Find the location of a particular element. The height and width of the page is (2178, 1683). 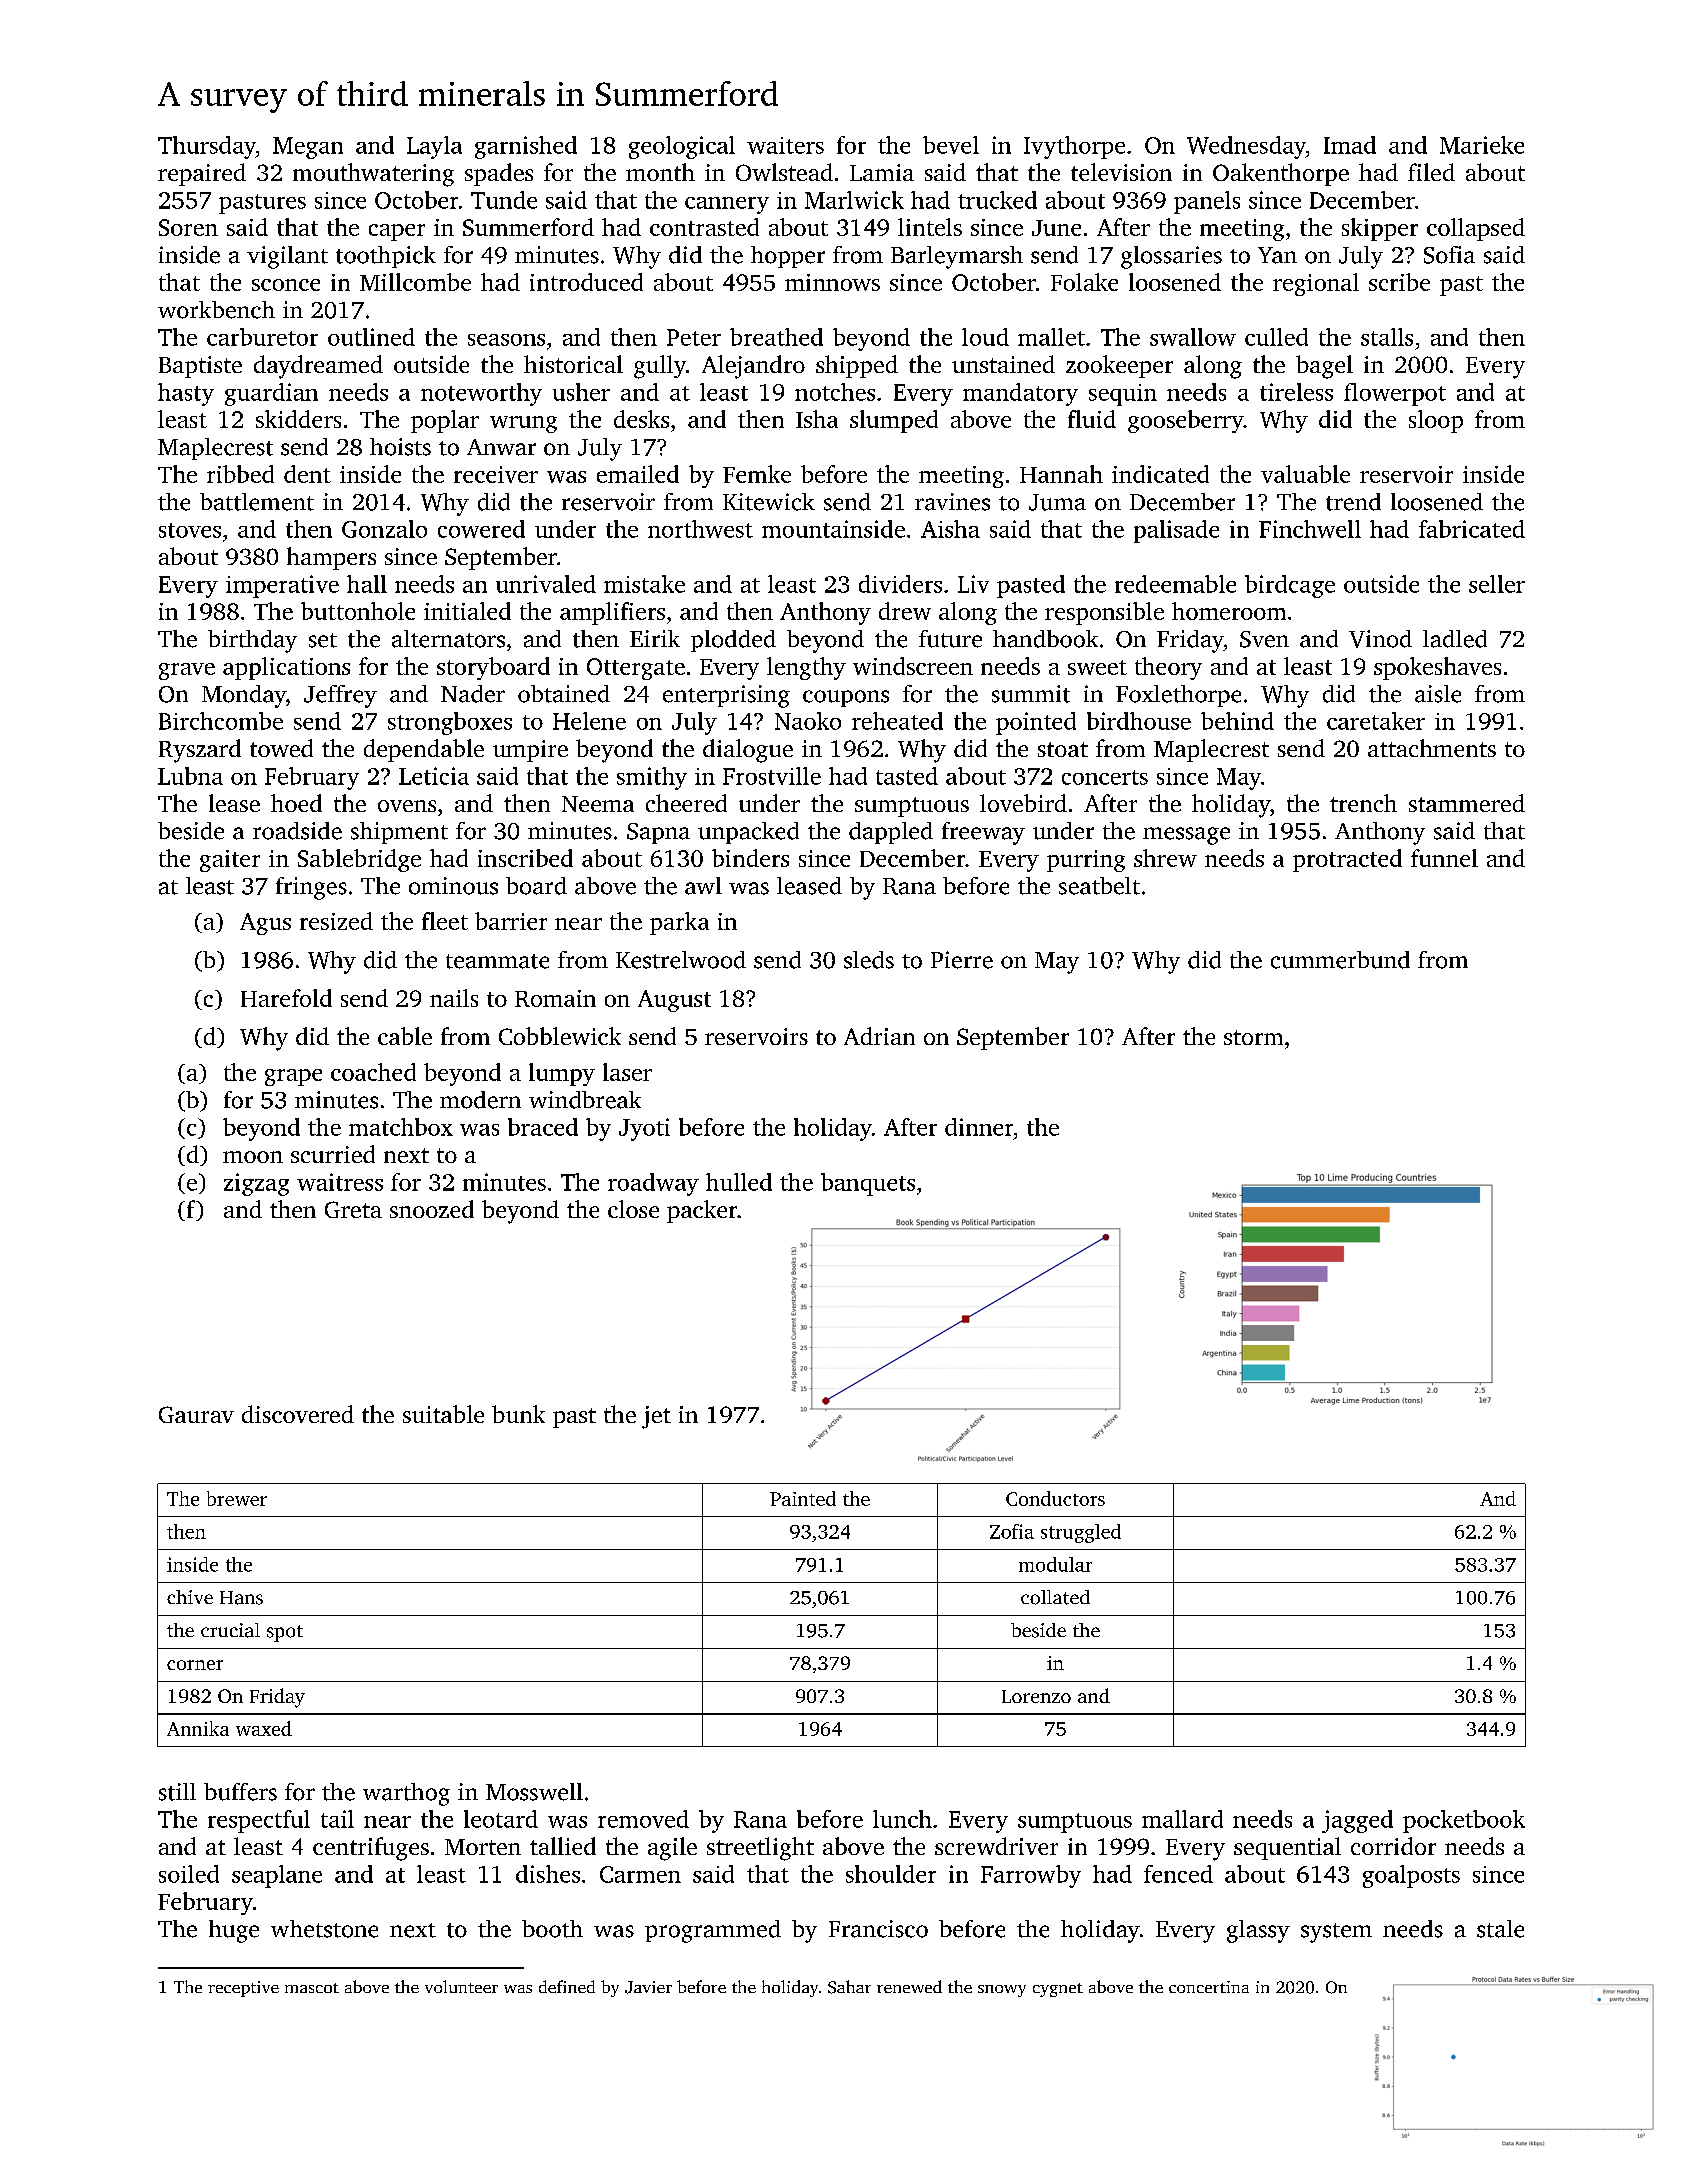

Ivythorpe is located at coordinates (1074, 147).
